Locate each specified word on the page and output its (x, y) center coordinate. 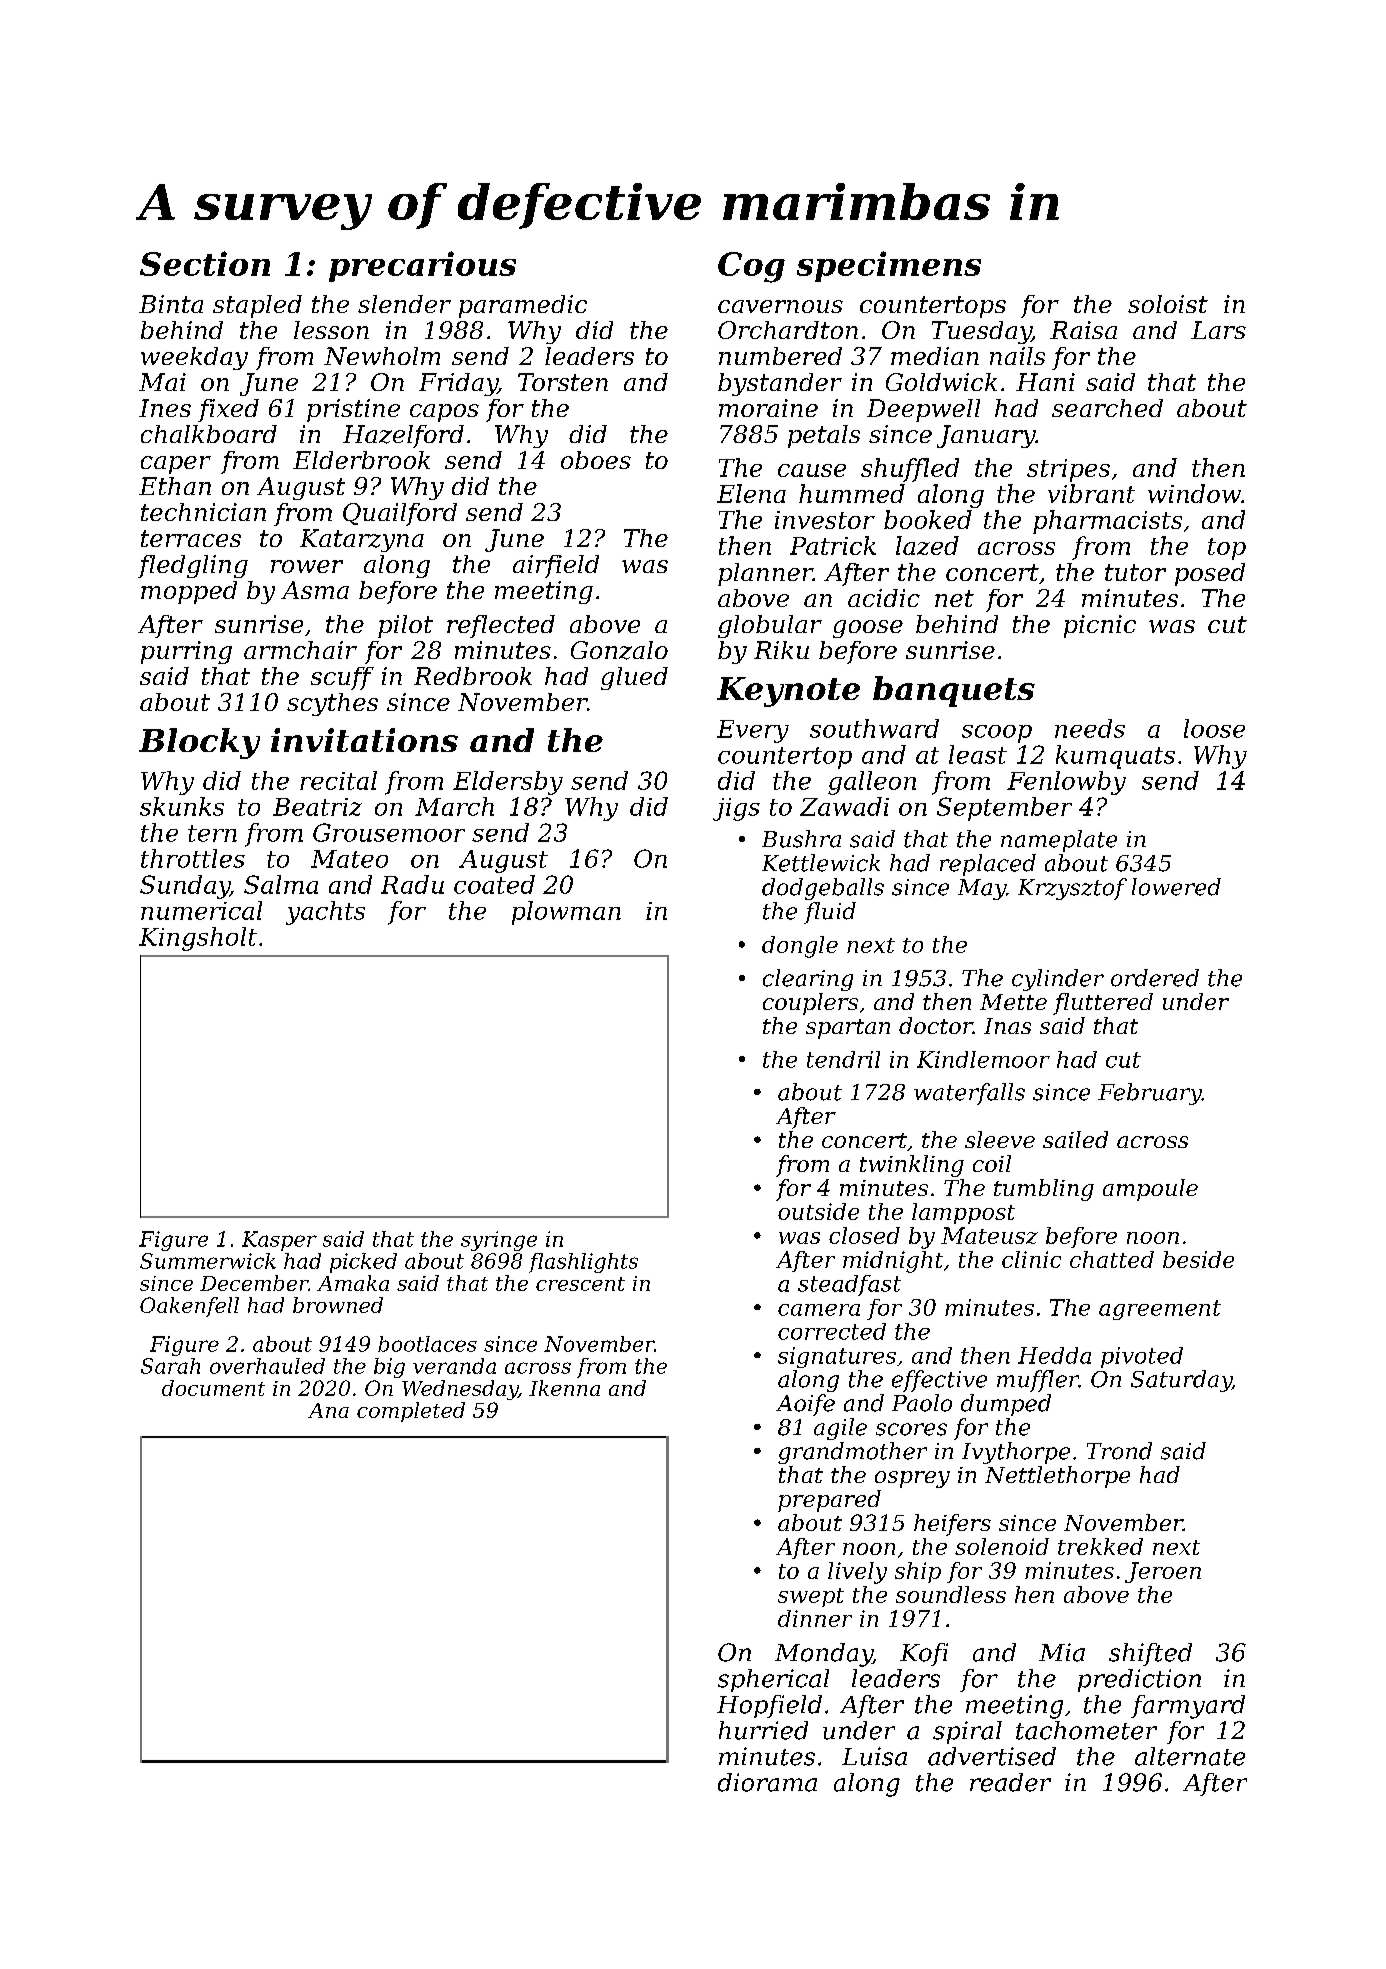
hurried (763, 1730)
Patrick (833, 545)
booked (928, 519)
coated (494, 884)
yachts (325, 913)
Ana (328, 1410)
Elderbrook (361, 460)
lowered (1176, 887)
